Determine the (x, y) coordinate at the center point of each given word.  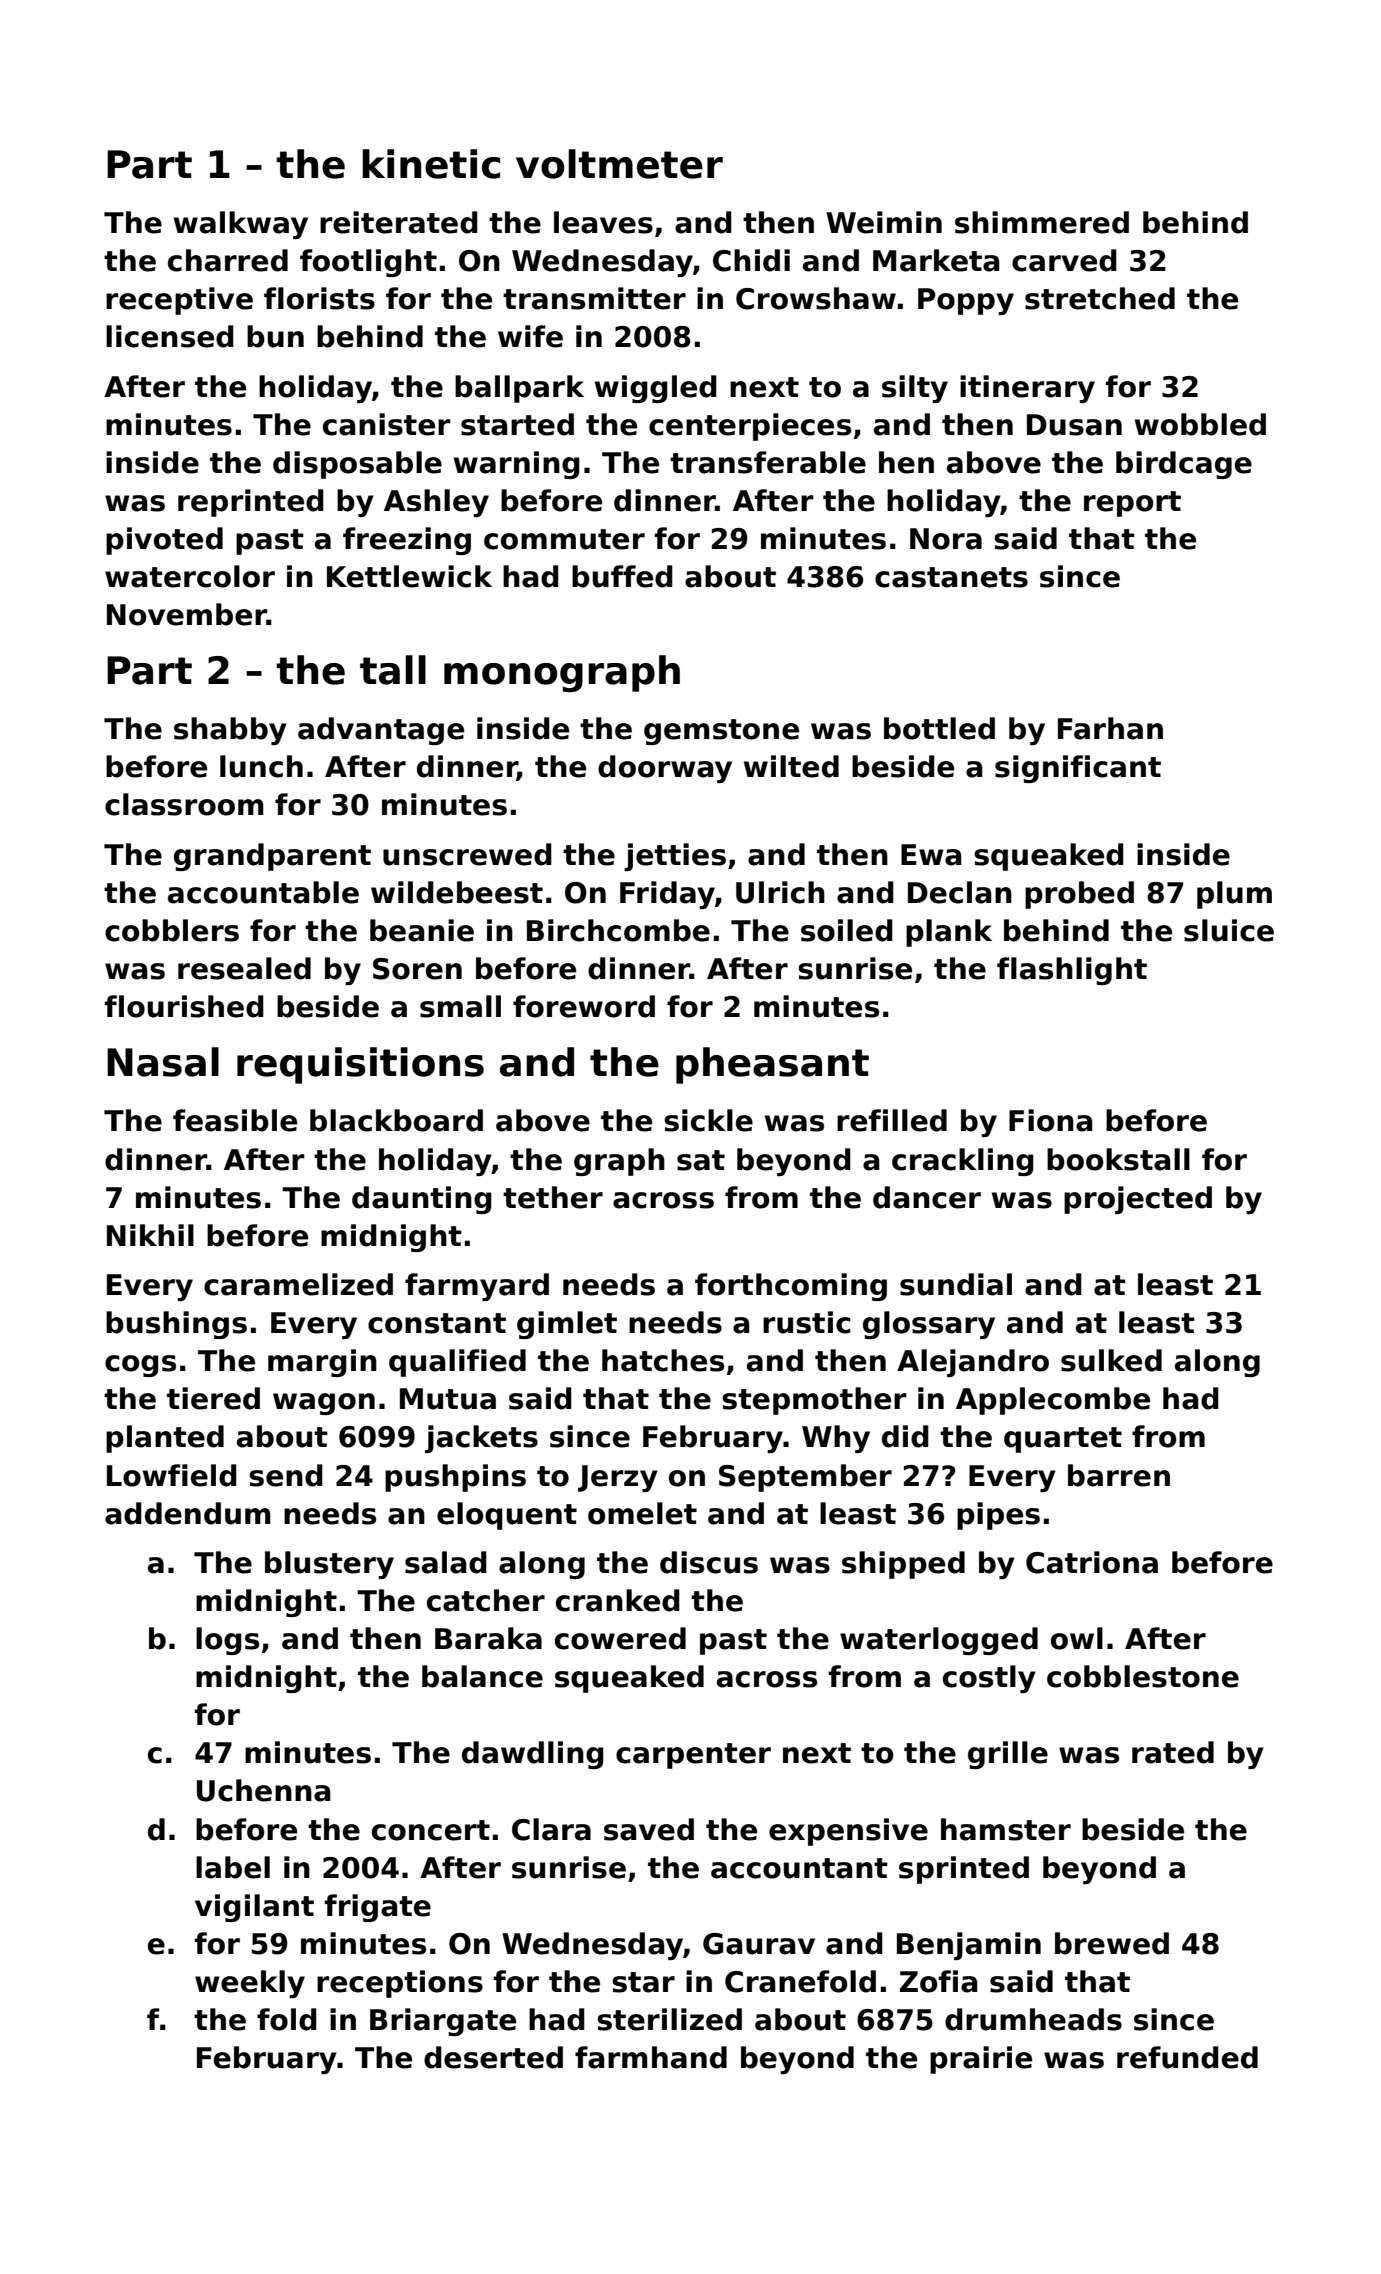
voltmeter (619, 164)
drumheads (1033, 2019)
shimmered (1042, 222)
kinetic (431, 164)
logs (227, 1641)
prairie (981, 2060)
